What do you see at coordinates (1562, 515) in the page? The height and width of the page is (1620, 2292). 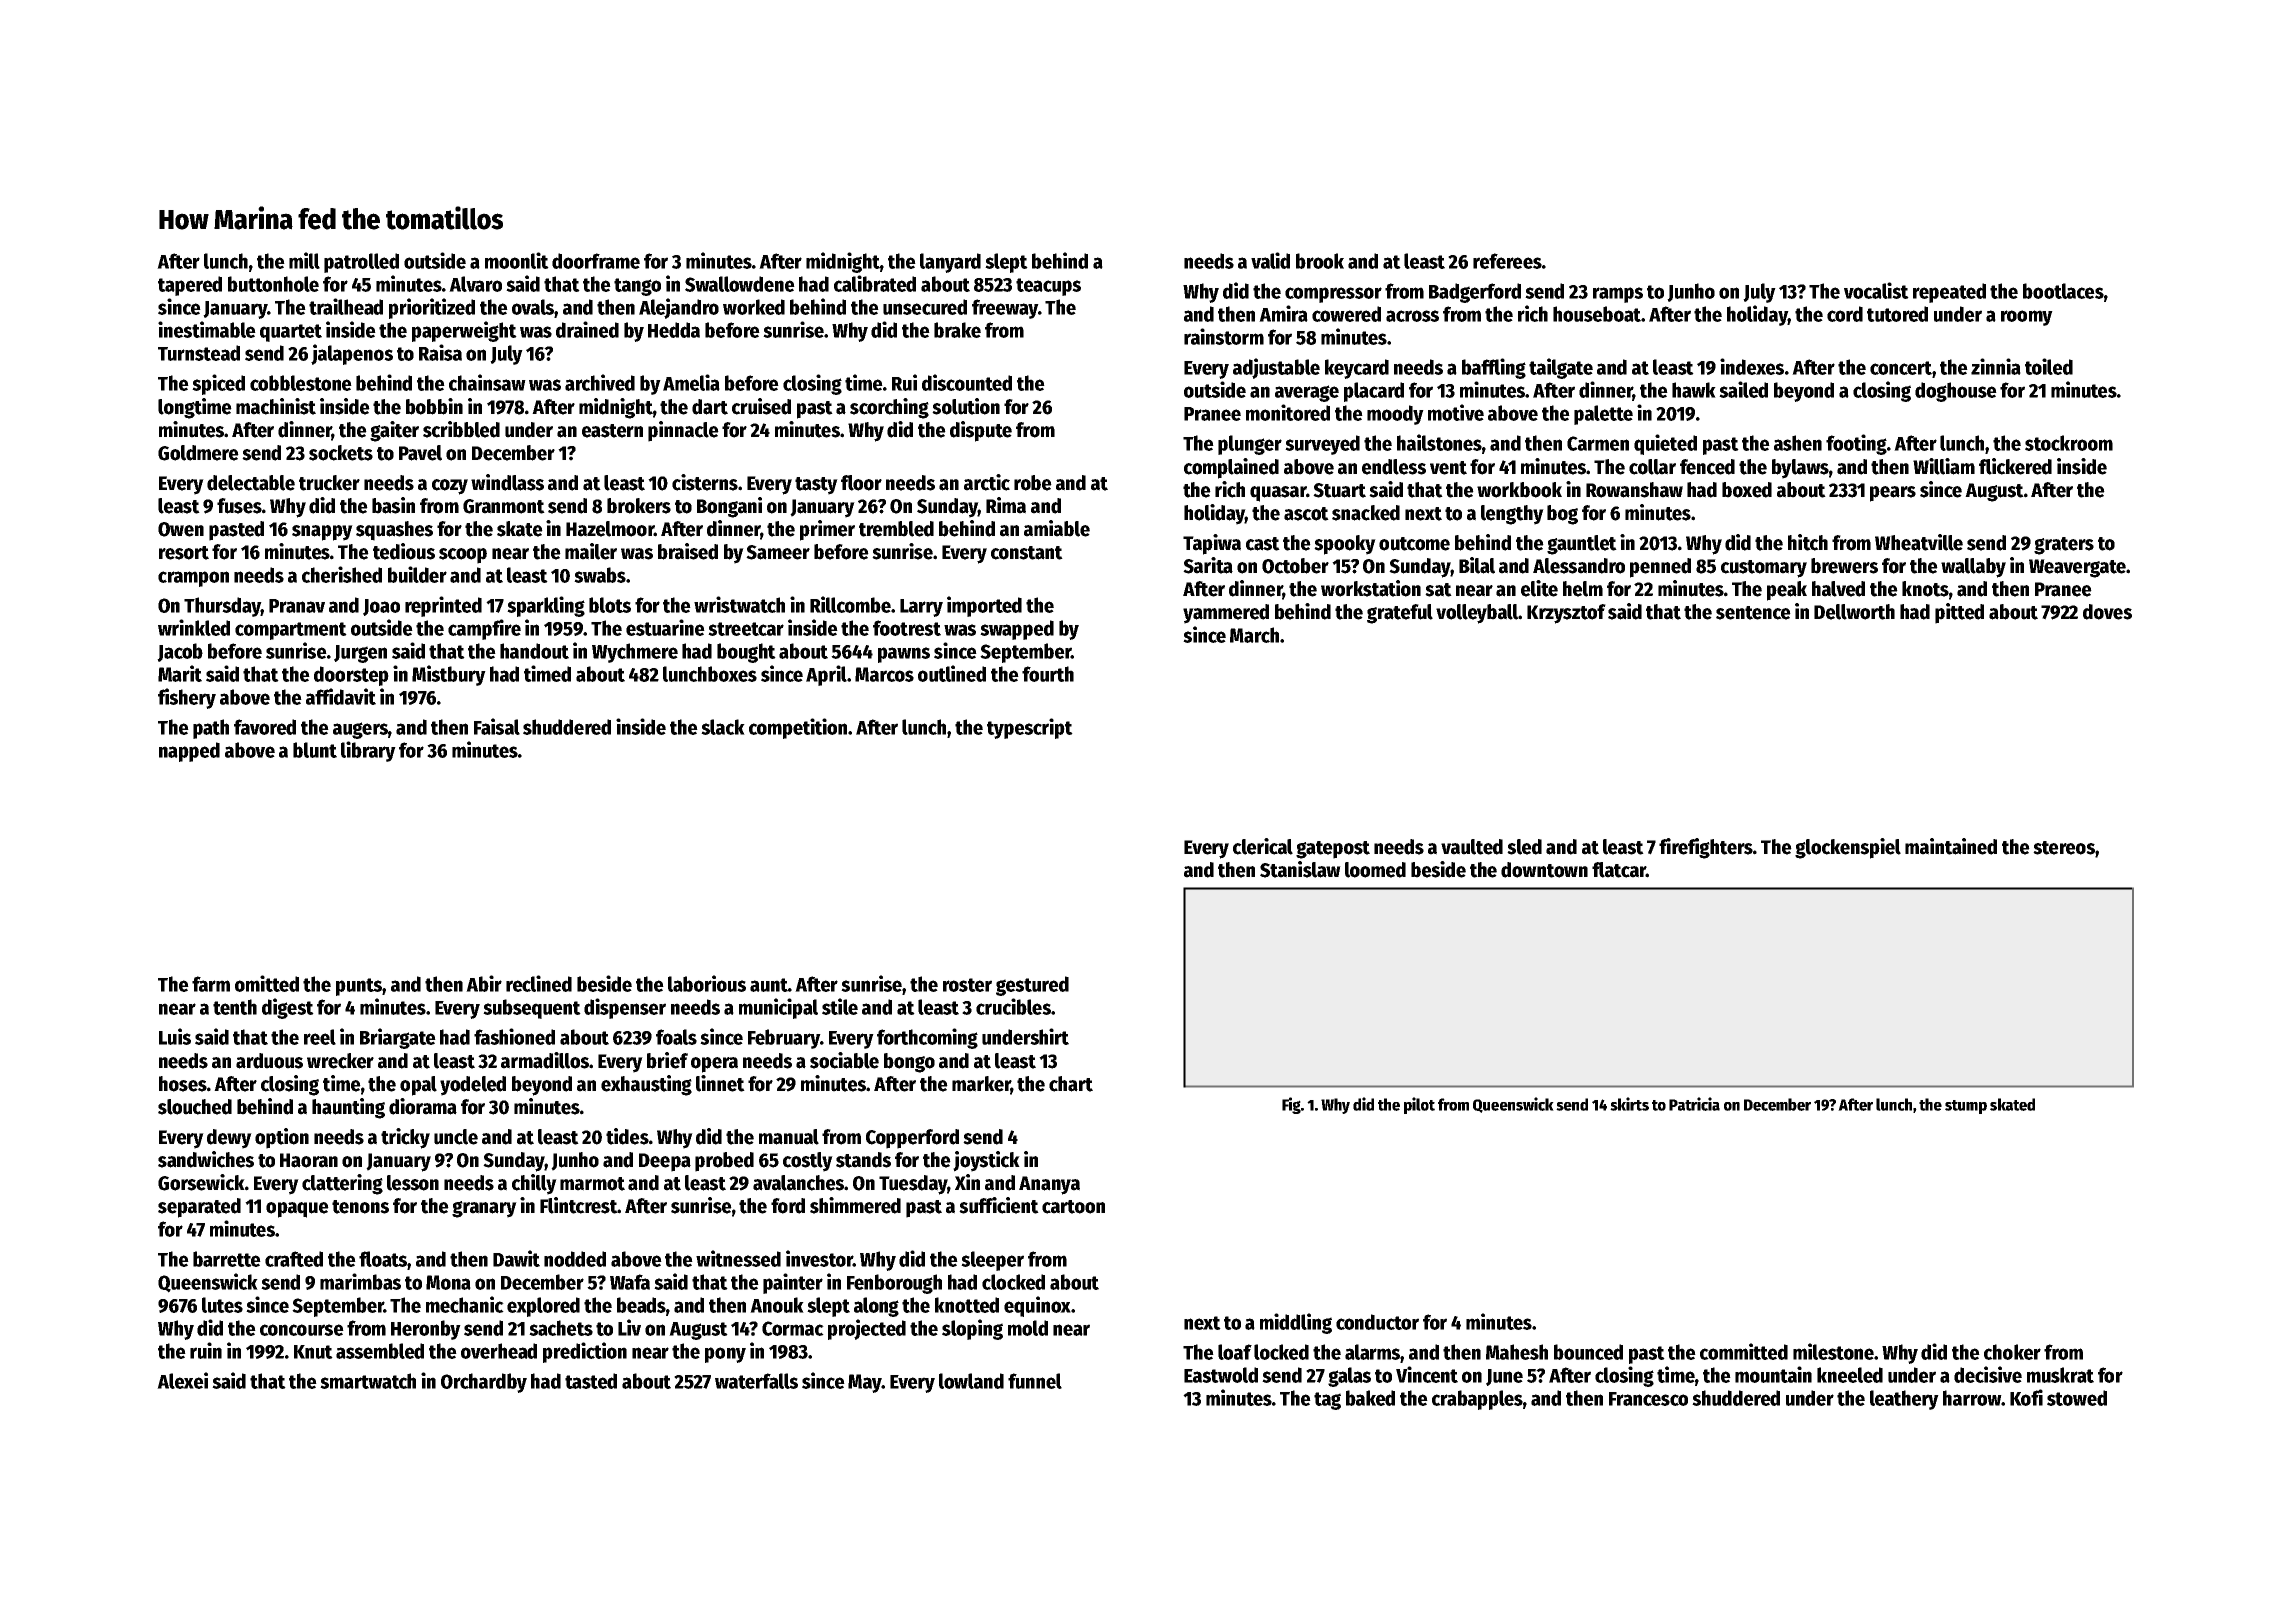 I see `bog` at bounding box center [1562, 515].
